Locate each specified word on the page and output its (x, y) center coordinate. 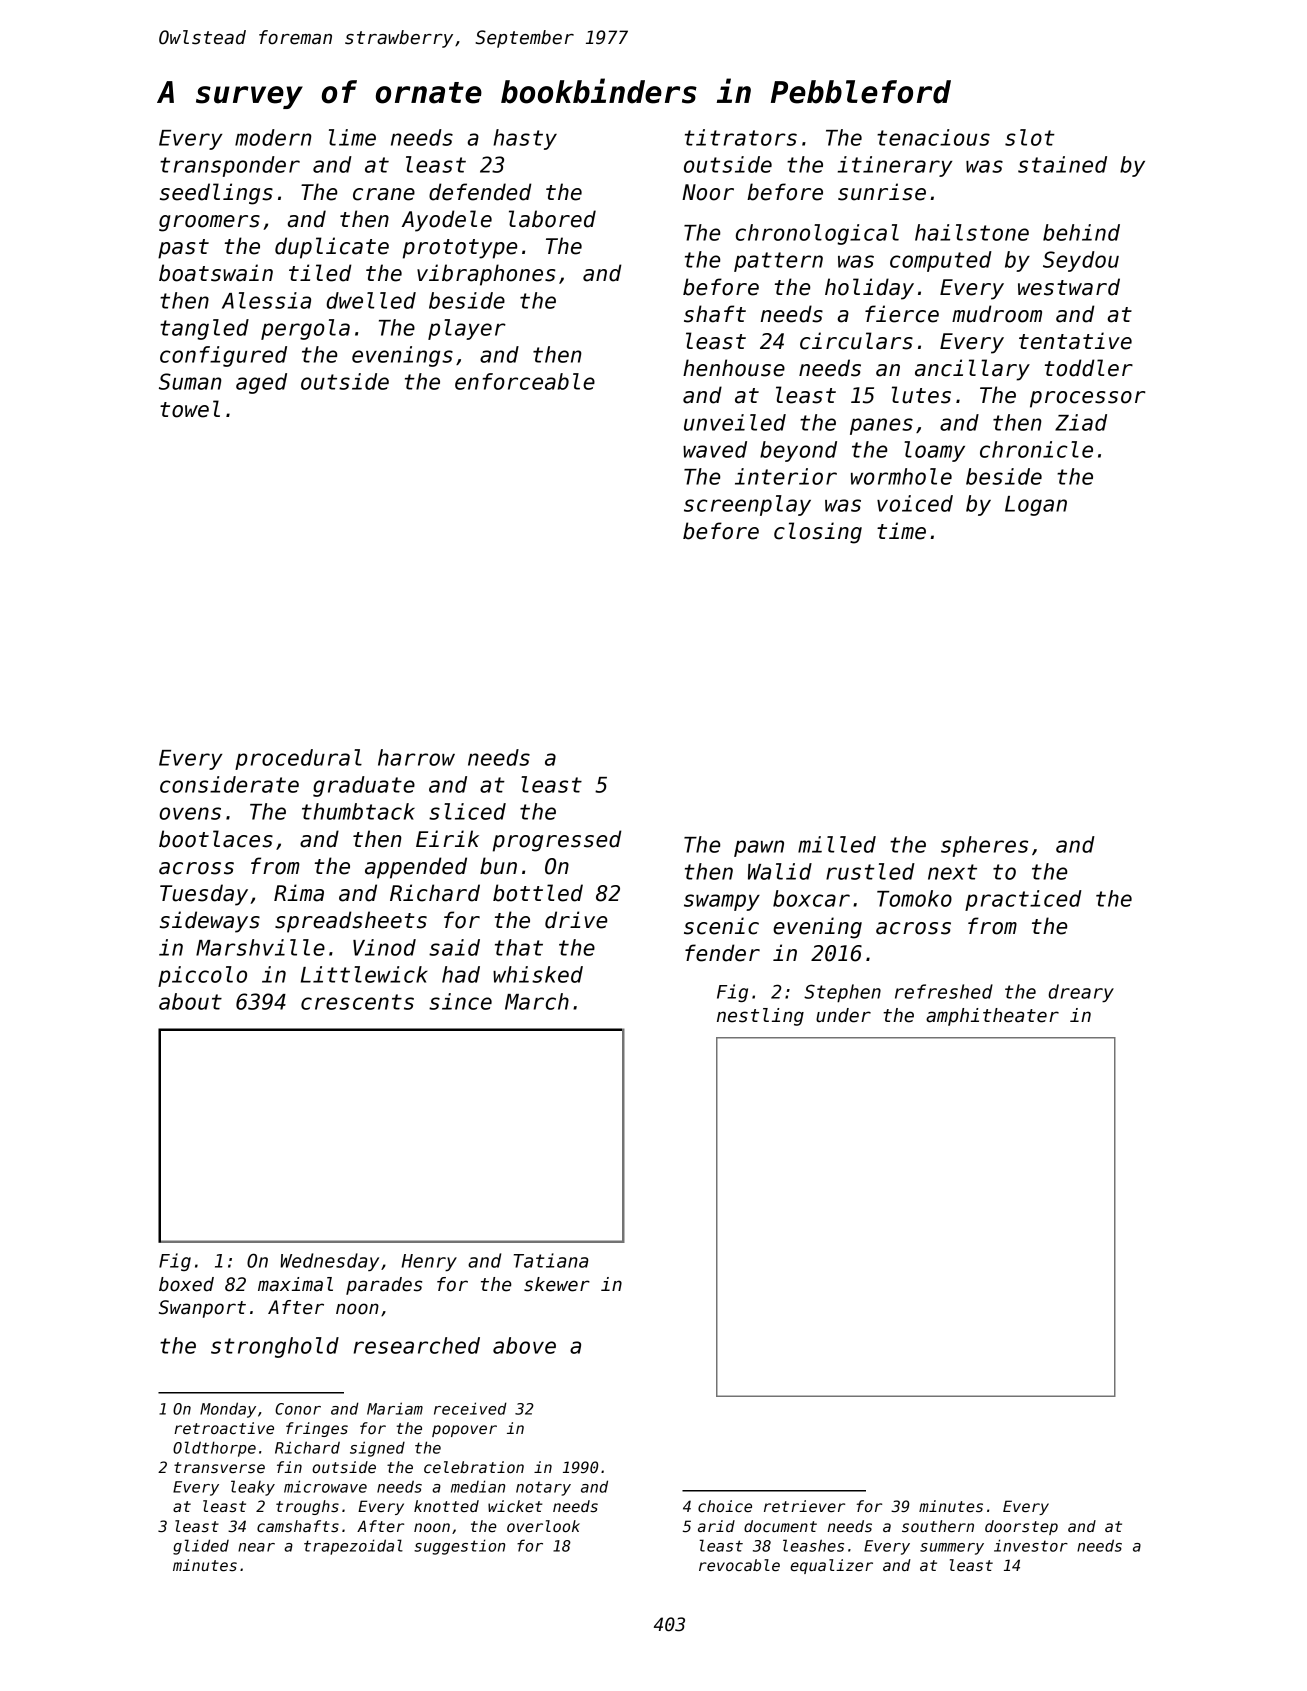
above (524, 1345)
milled (837, 844)
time (901, 531)
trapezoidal (353, 1547)
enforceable (525, 381)
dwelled (371, 300)
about (190, 1001)
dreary (1081, 993)
